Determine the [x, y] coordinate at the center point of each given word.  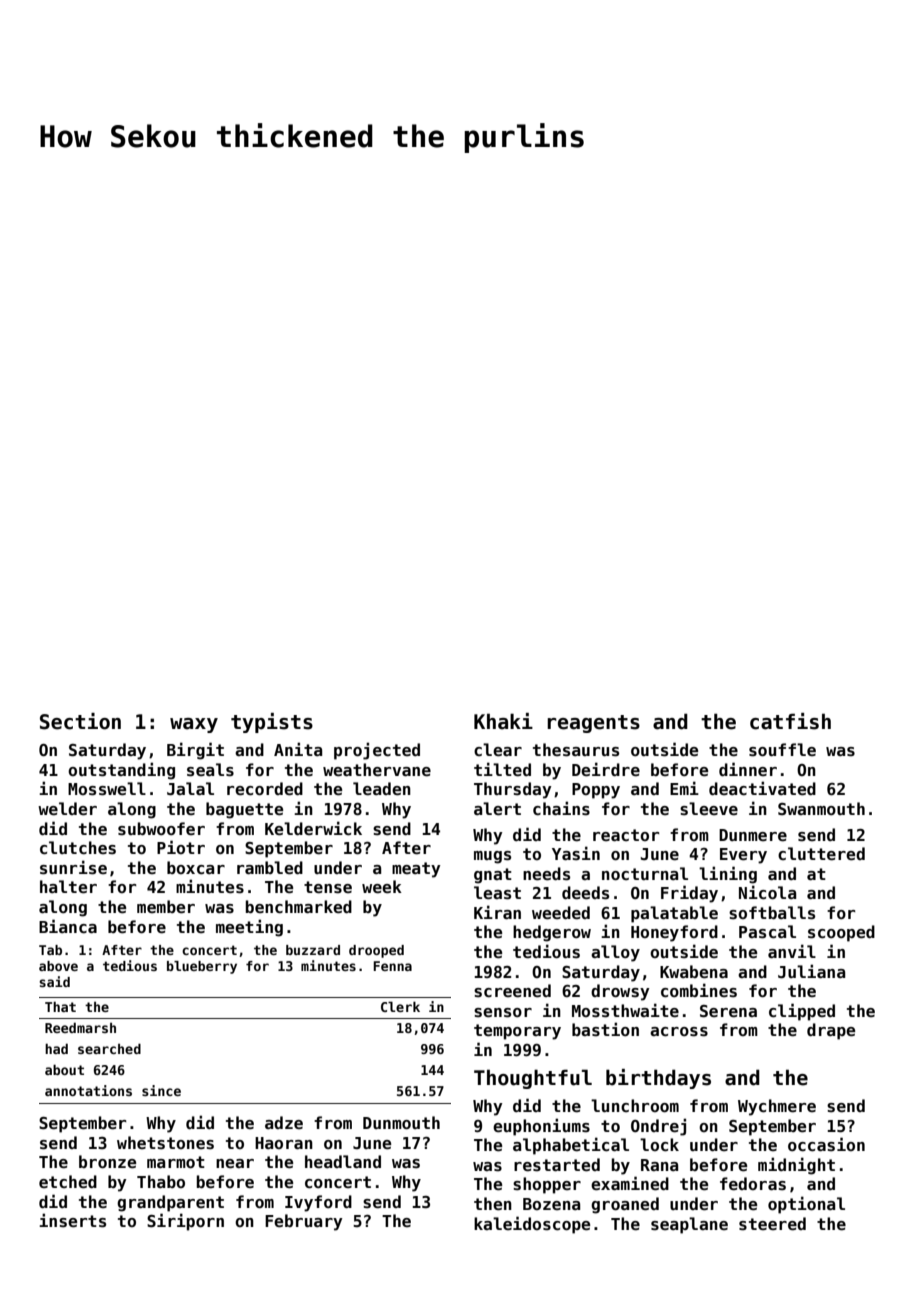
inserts [72, 1220]
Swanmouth [821, 808]
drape [831, 1031]
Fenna [392, 966]
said [54, 981]
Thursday [513, 790]
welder [67, 809]
